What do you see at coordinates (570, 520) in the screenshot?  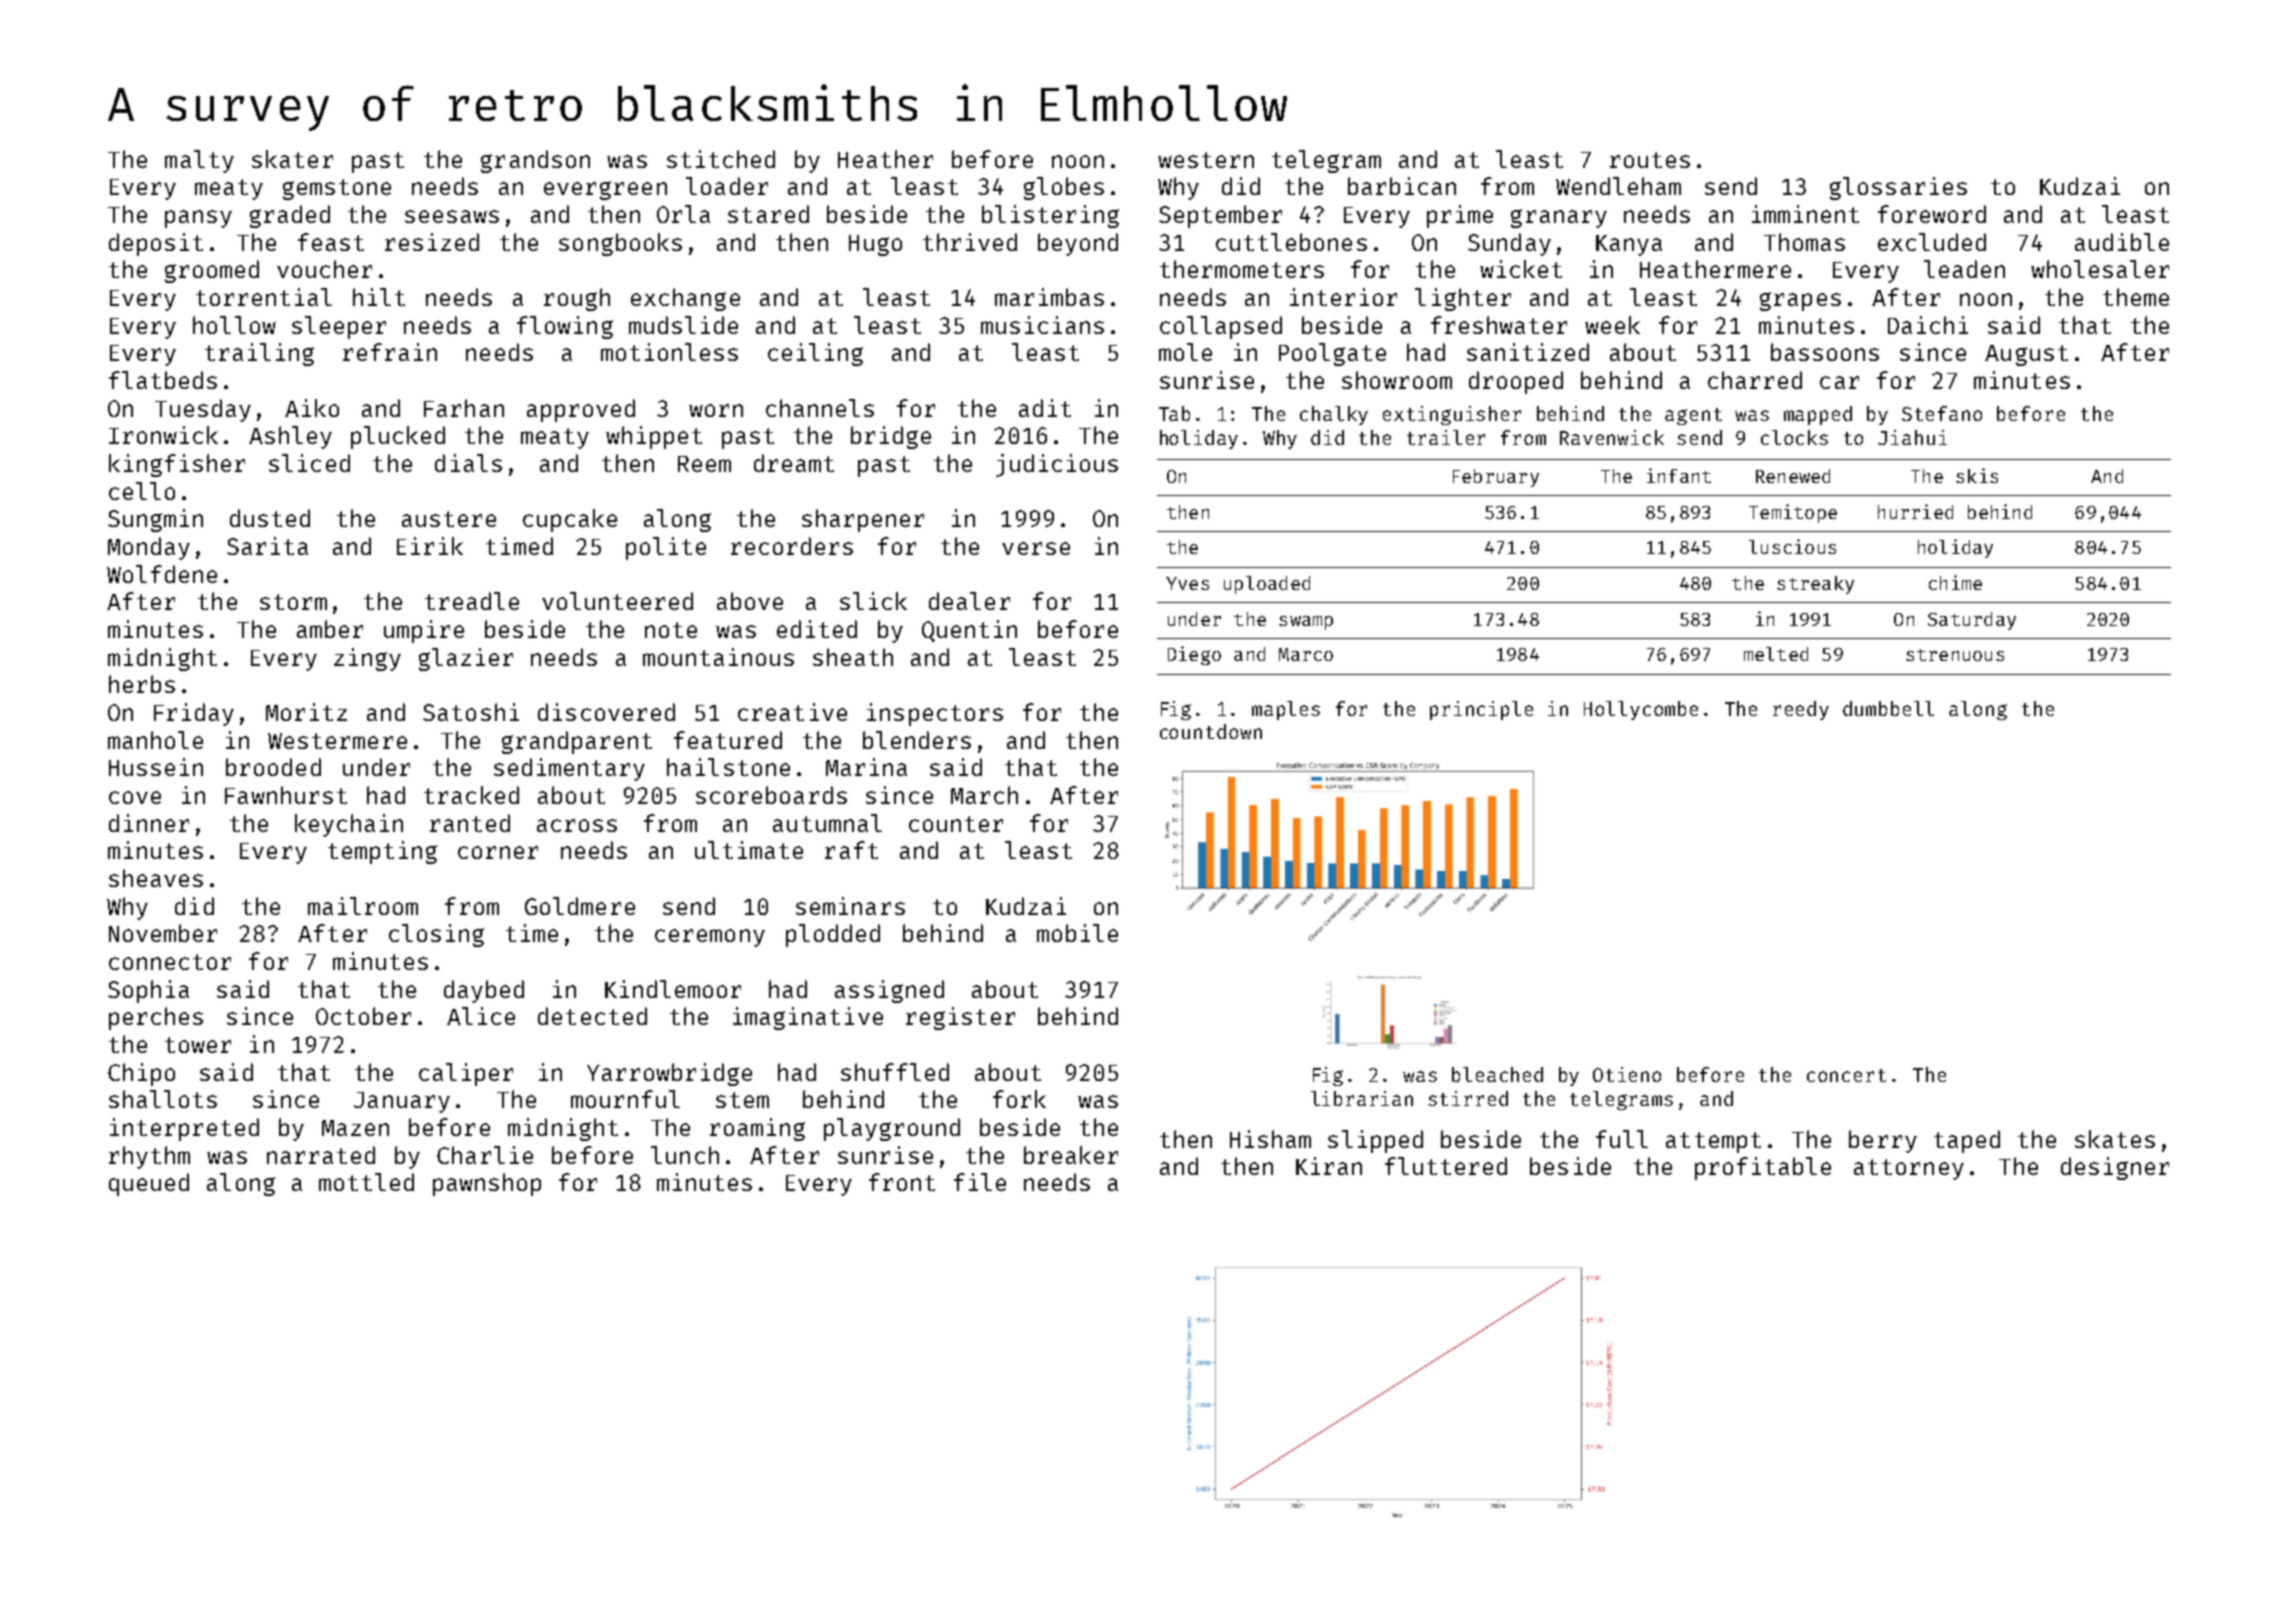 I see `cupcake` at bounding box center [570, 520].
